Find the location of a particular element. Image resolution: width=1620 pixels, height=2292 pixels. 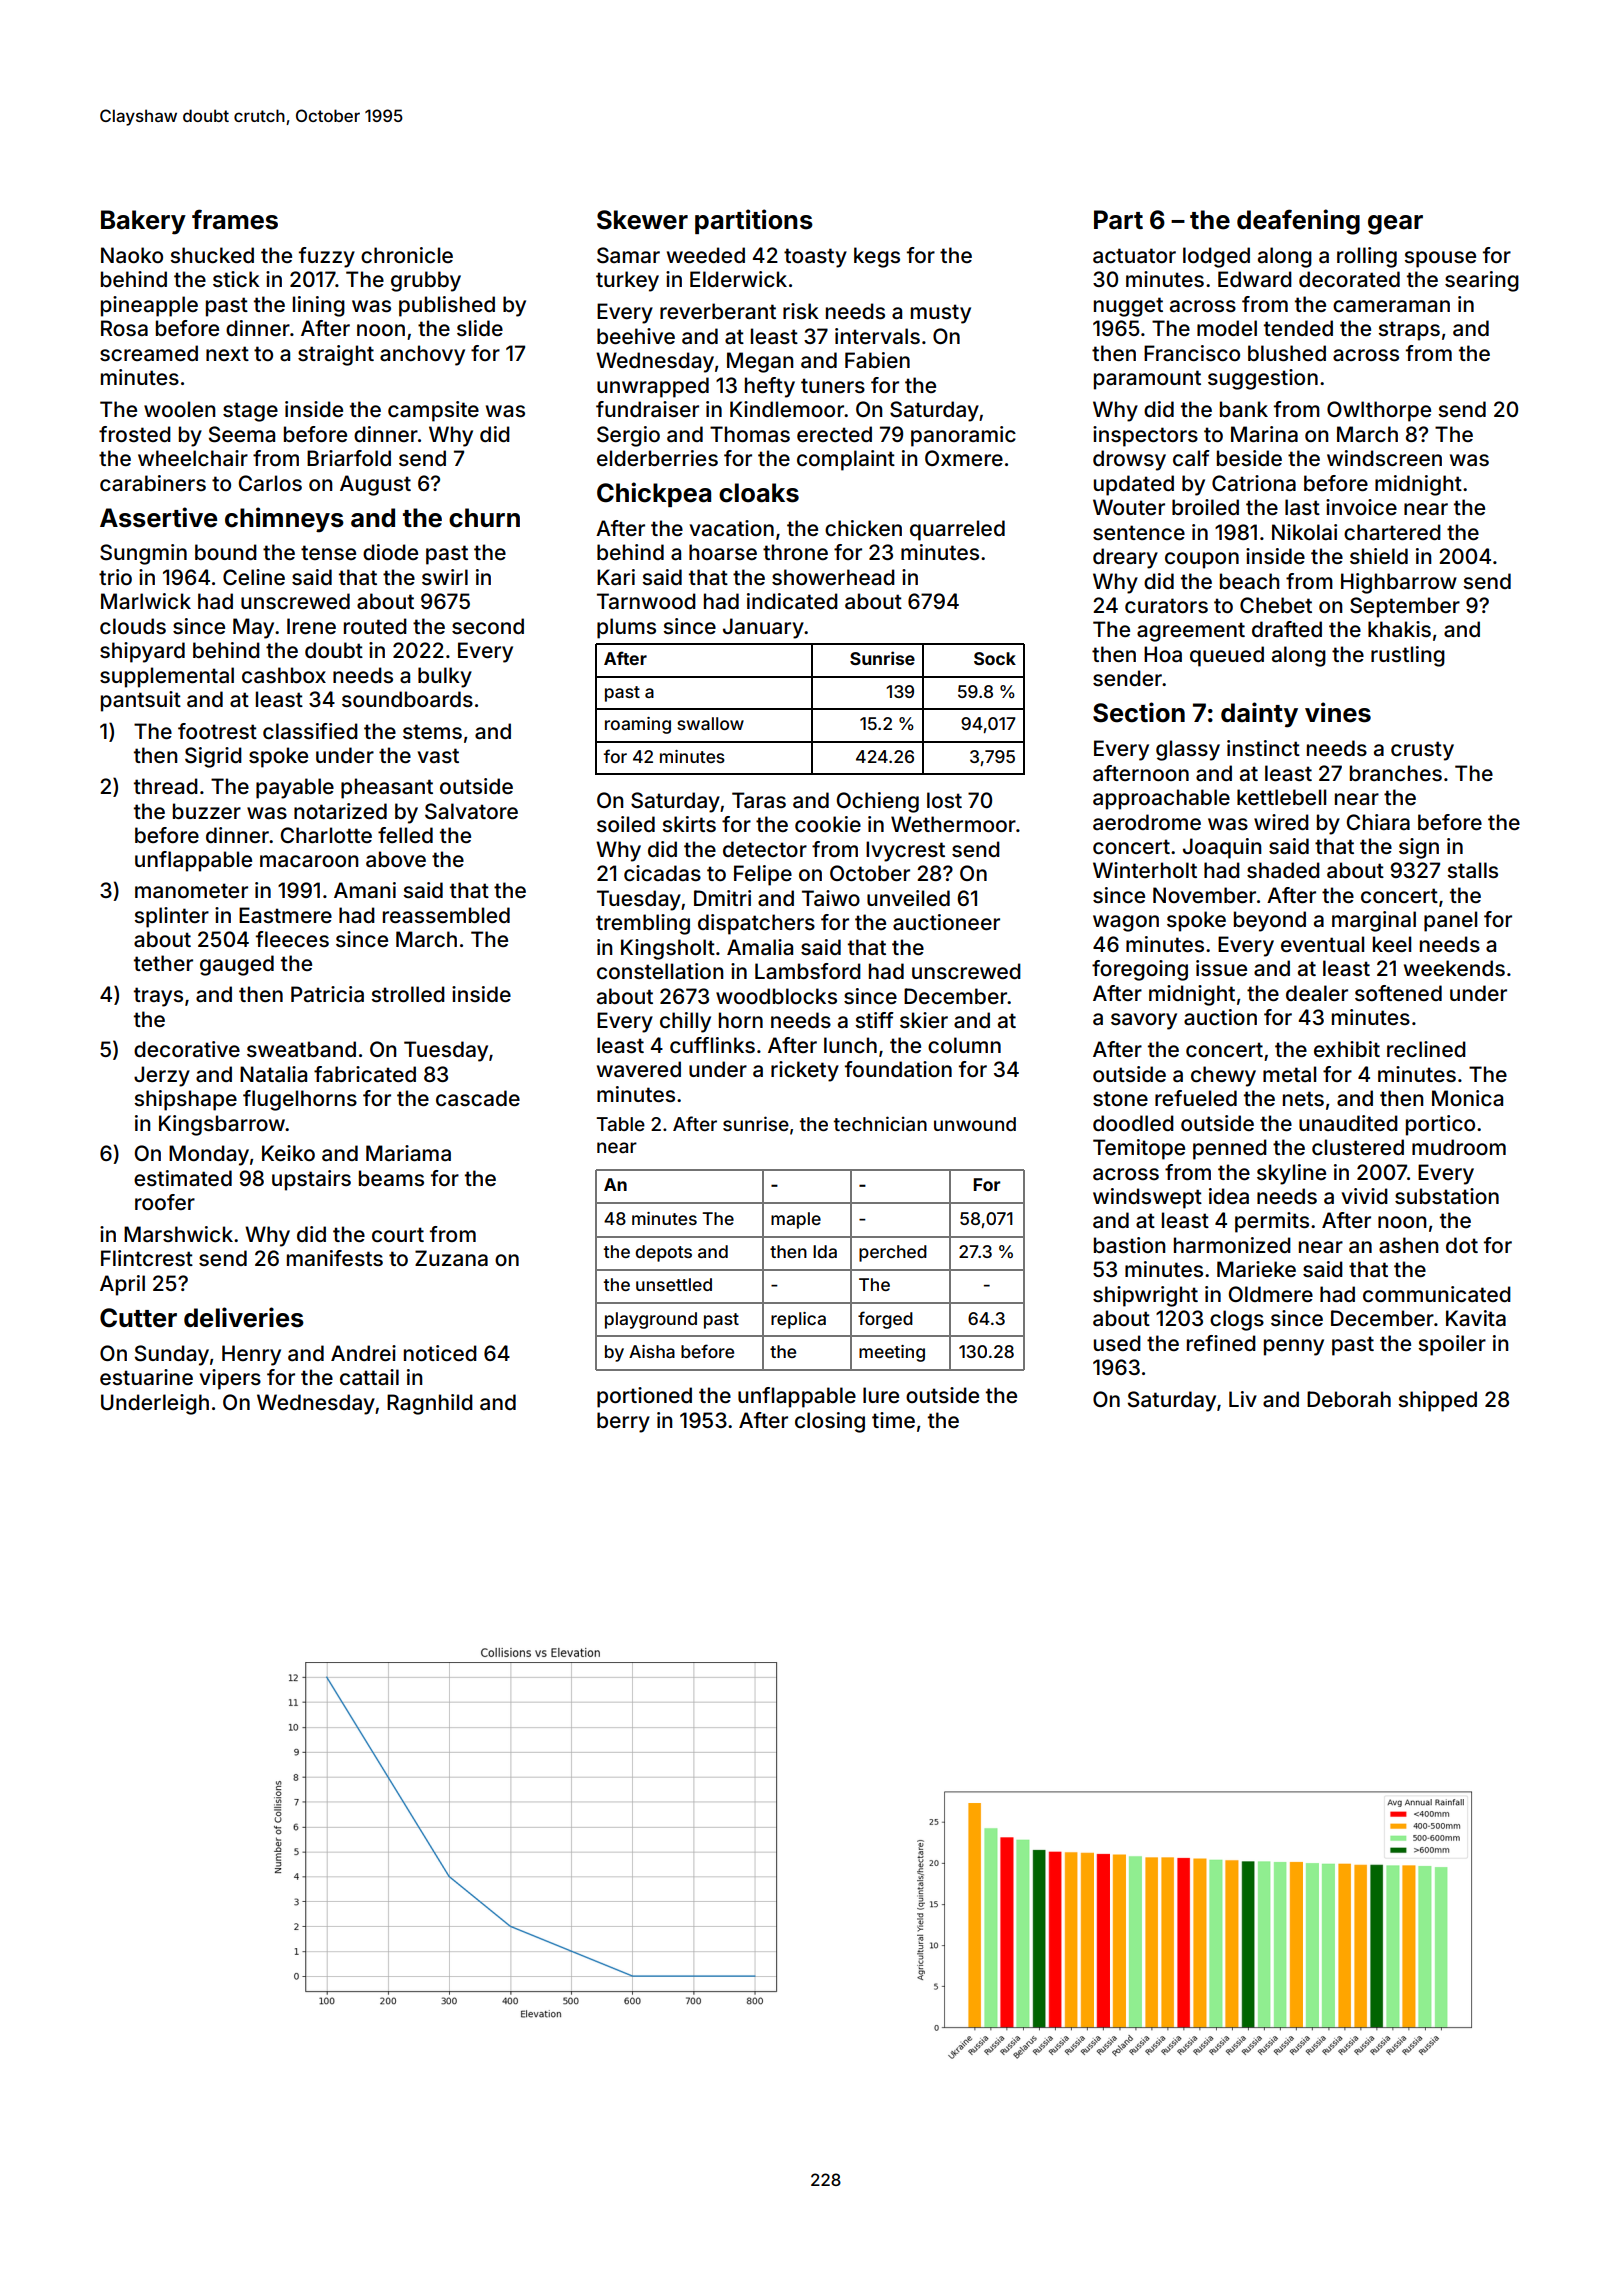

anchovy is located at coordinates (422, 355).
